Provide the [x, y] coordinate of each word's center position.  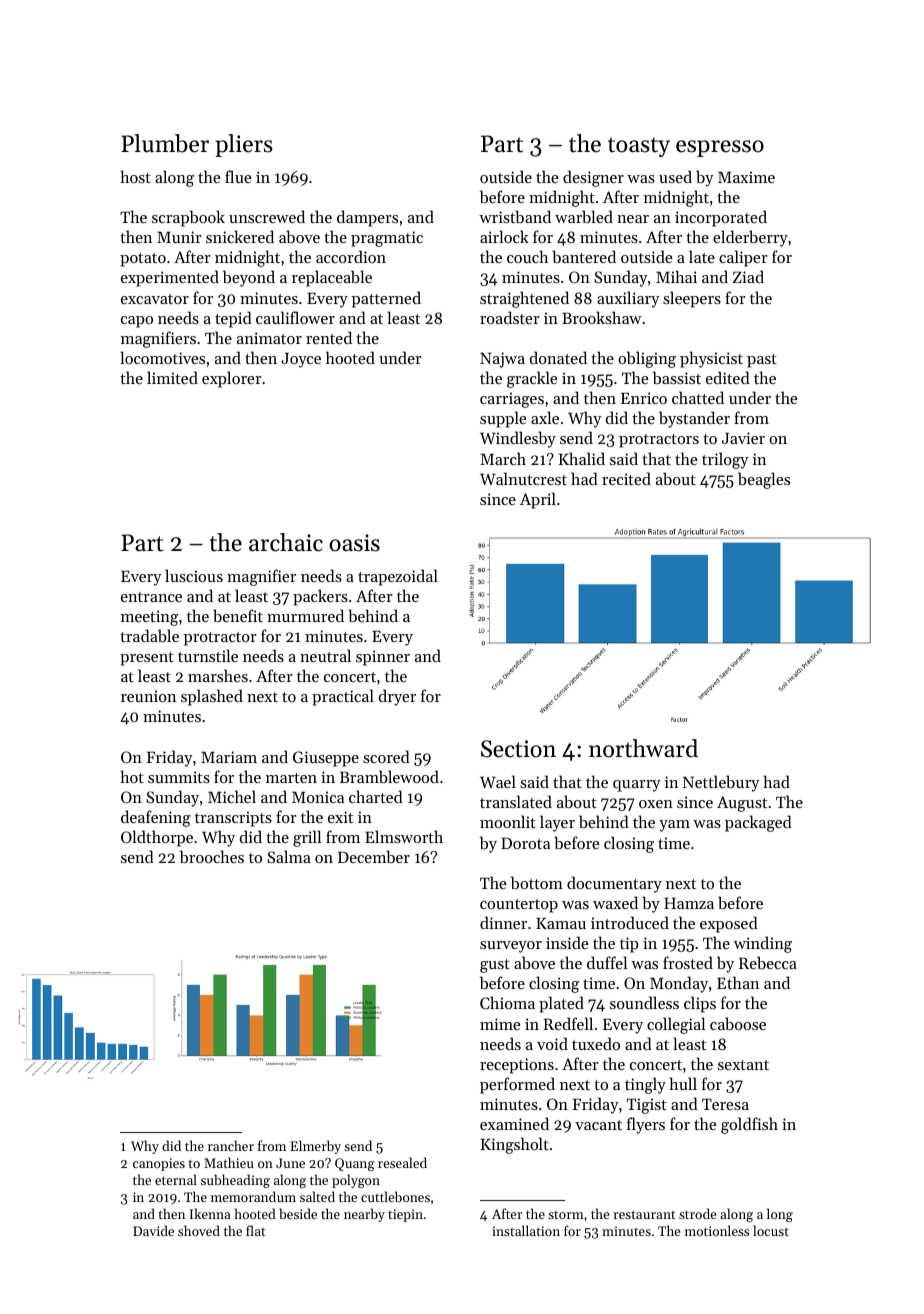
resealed [402, 1162]
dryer [397, 697]
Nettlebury [721, 783]
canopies [159, 1164]
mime [500, 1024]
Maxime [746, 177]
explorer [231, 379]
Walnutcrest [523, 478]
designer [593, 178]
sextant [743, 1065]
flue [238, 176]
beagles [764, 480]
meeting [149, 618]
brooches [212, 856]
